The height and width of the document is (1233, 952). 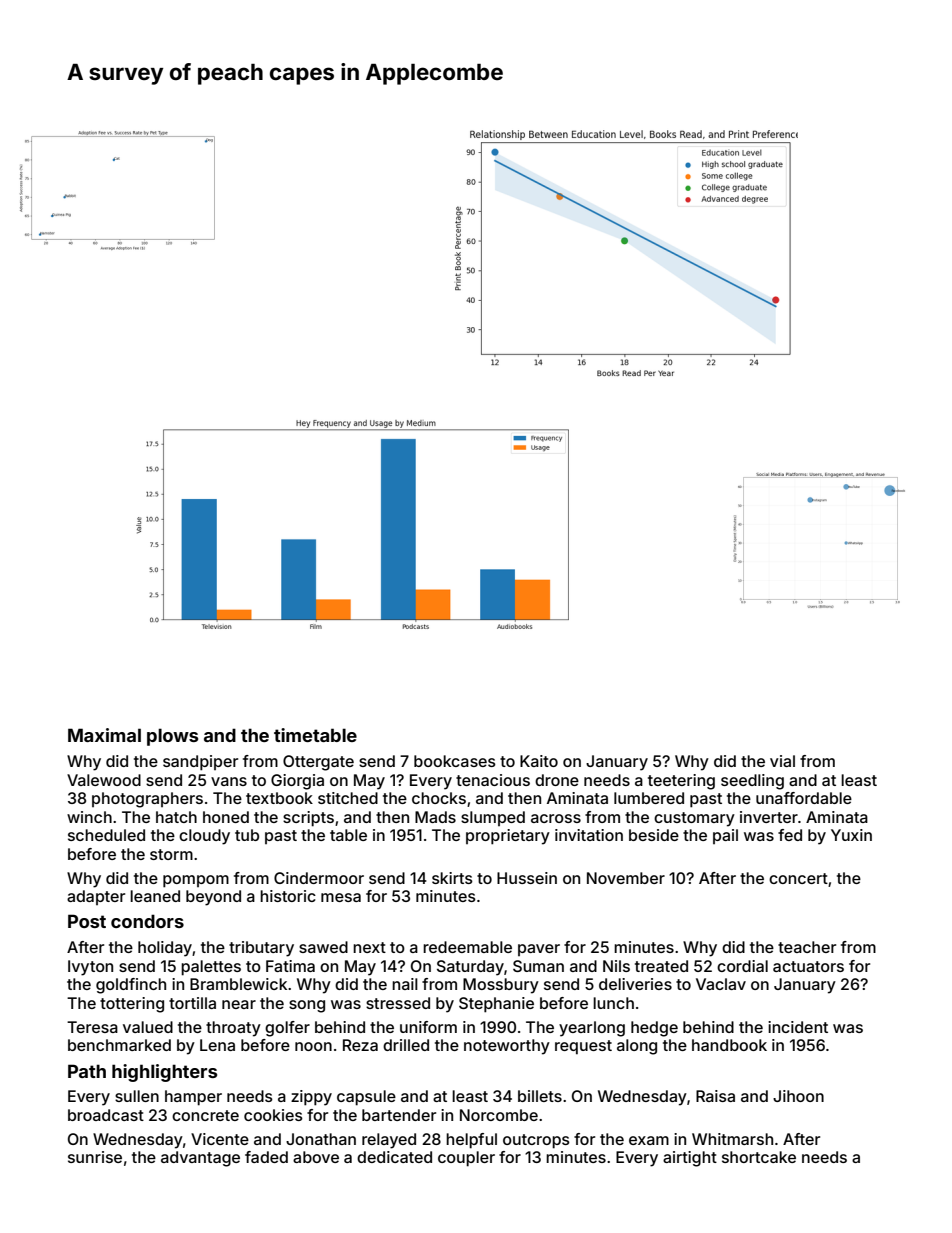 What do you see at coordinates (769, 817) in the document?
I see `inverter` at bounding box center [769, 817].
